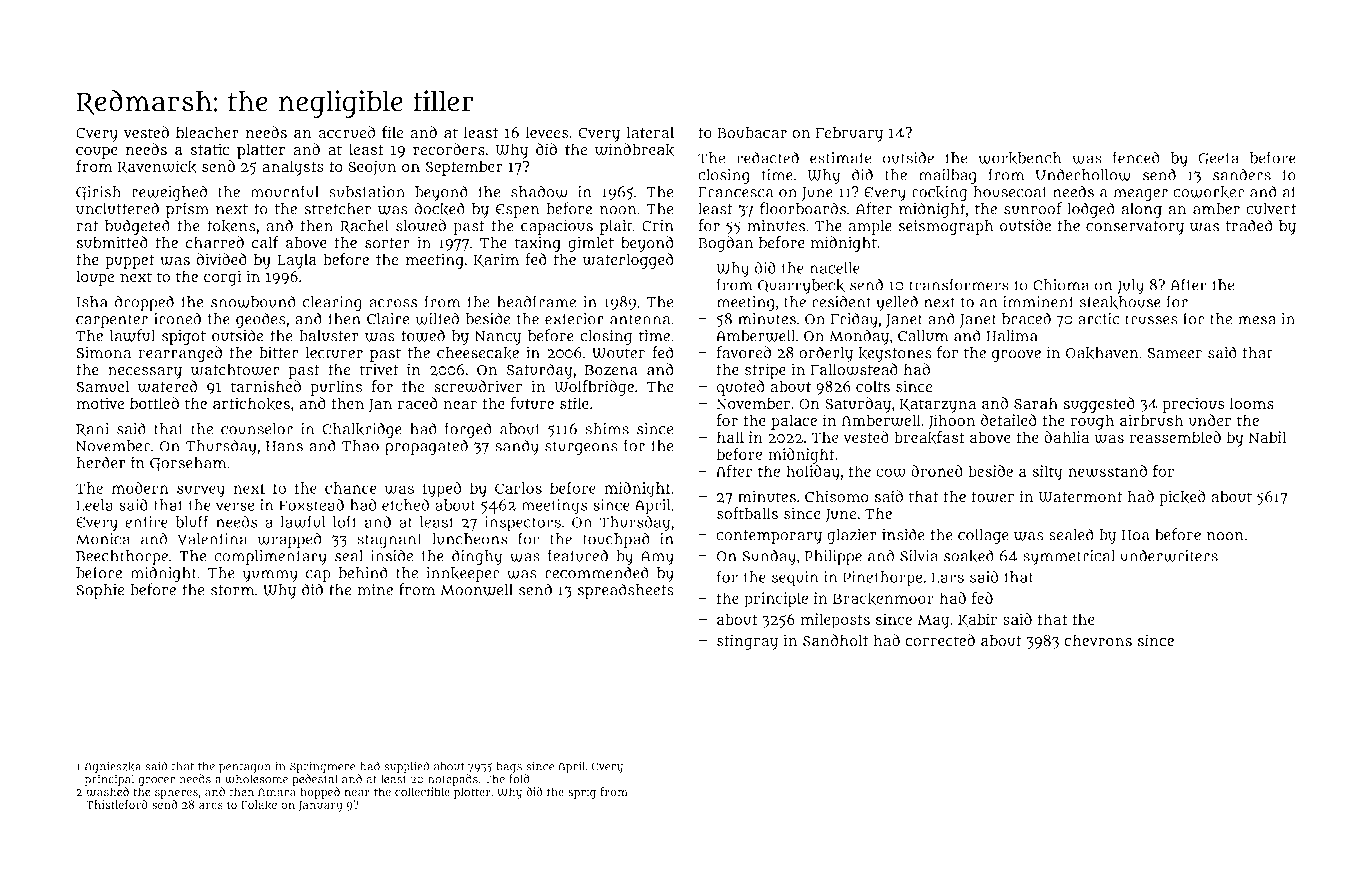 The height and width of the document is (887, 1372). Describe the element at coordinates (581, 448) in the document. I see `sturgeons` at that location.
